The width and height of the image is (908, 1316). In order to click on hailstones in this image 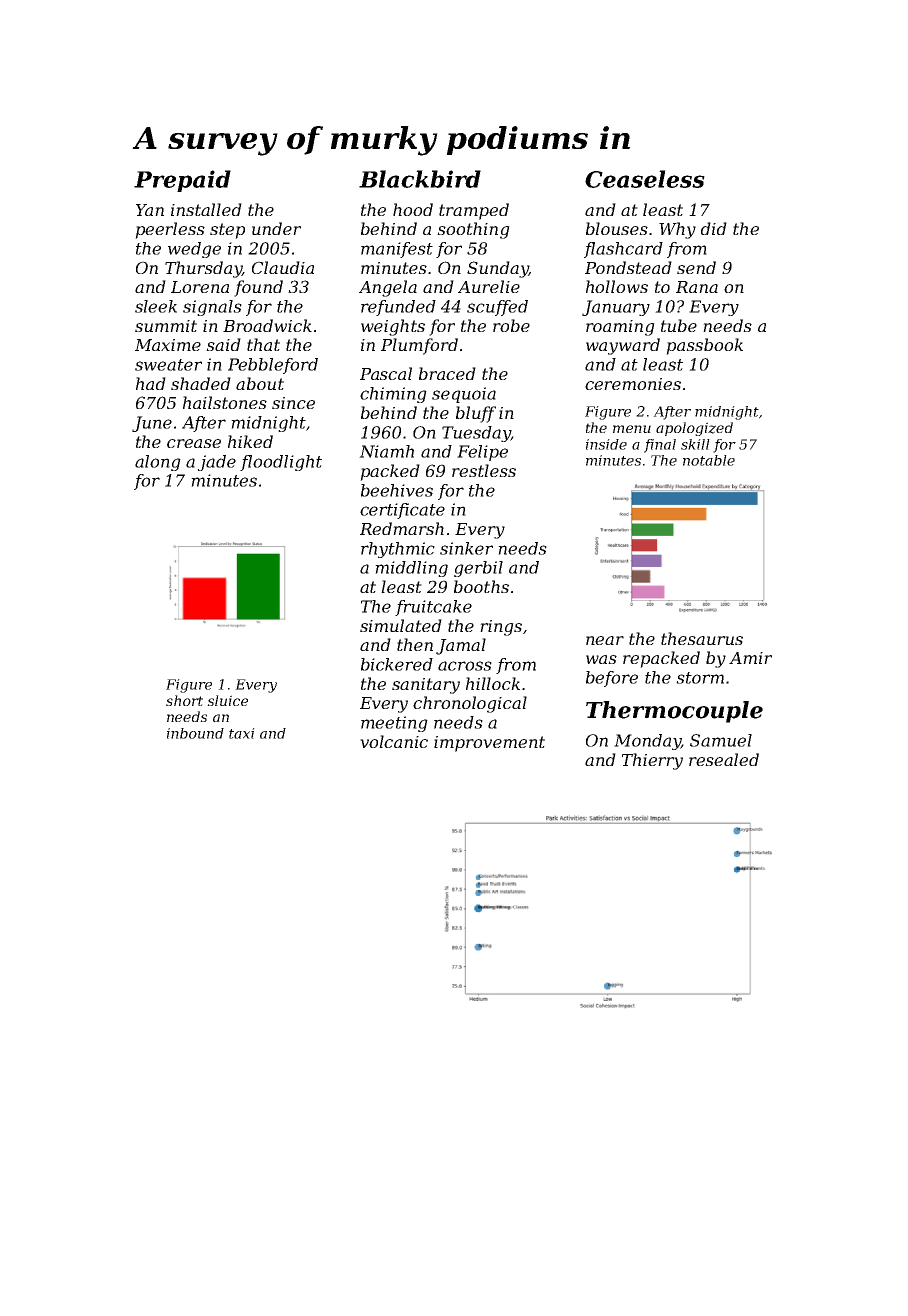, I will do `click(225, 402)`.
